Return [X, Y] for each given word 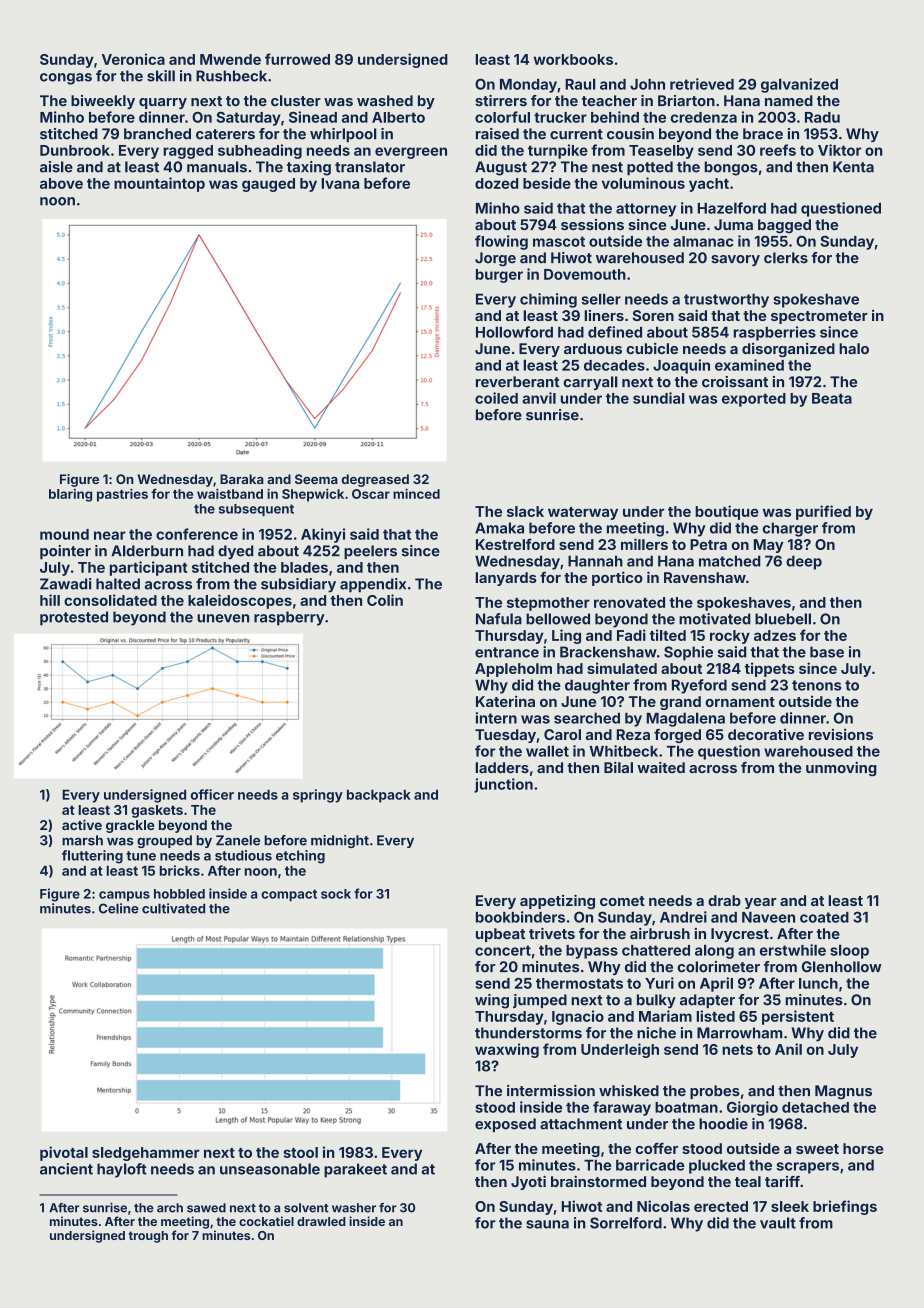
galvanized [799, 85]
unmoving [841, 769]
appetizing [557, 901]
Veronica [133, 59]
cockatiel [266, 1221]
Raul [580, 84]
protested [74, 618]
